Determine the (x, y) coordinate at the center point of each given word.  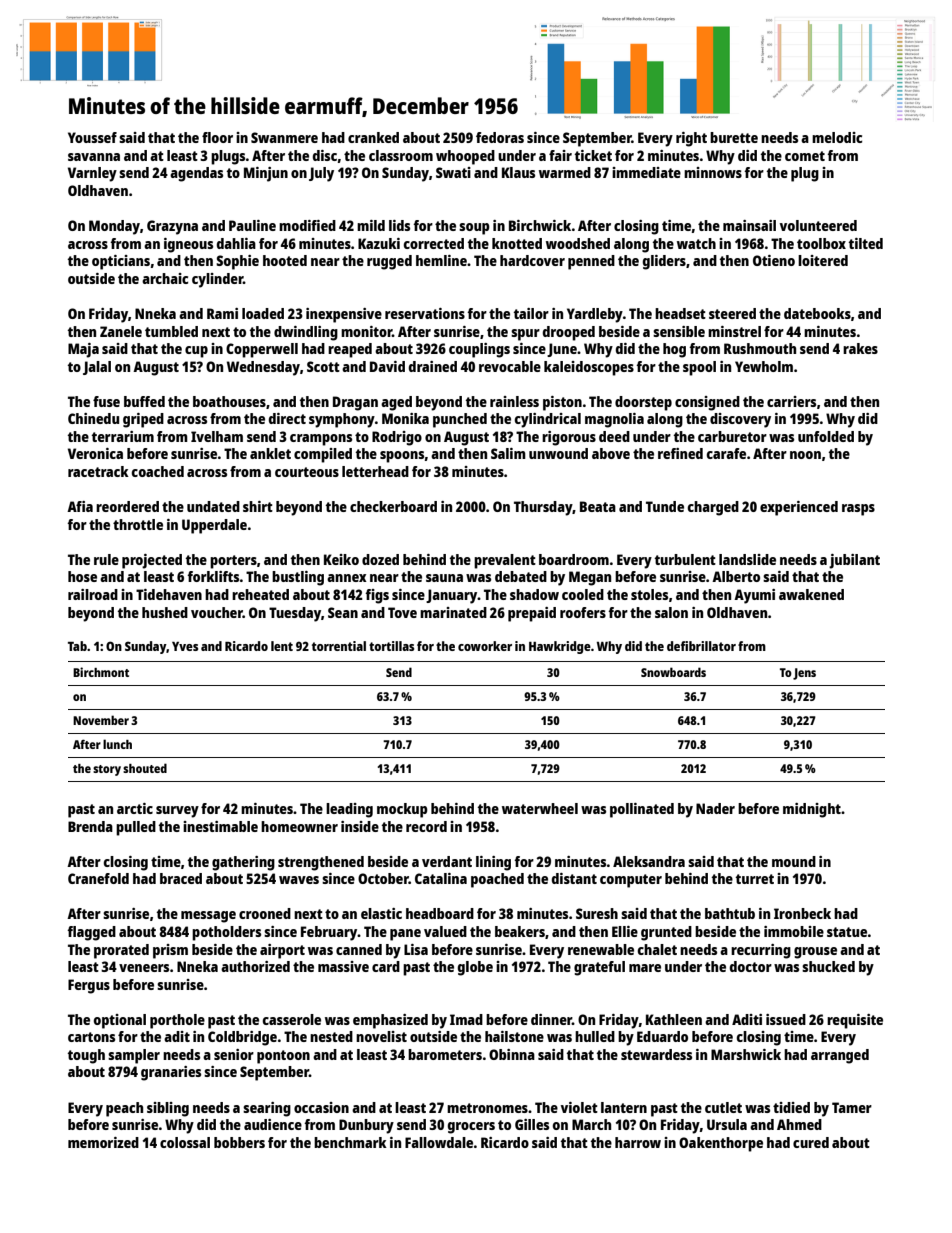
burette (734, 137)
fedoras (500, 137)
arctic (135, 808)
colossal (185, 1142)
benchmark (350, 1142)
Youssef (92, 137)
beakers (520, 931)
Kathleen (674, 1019)
